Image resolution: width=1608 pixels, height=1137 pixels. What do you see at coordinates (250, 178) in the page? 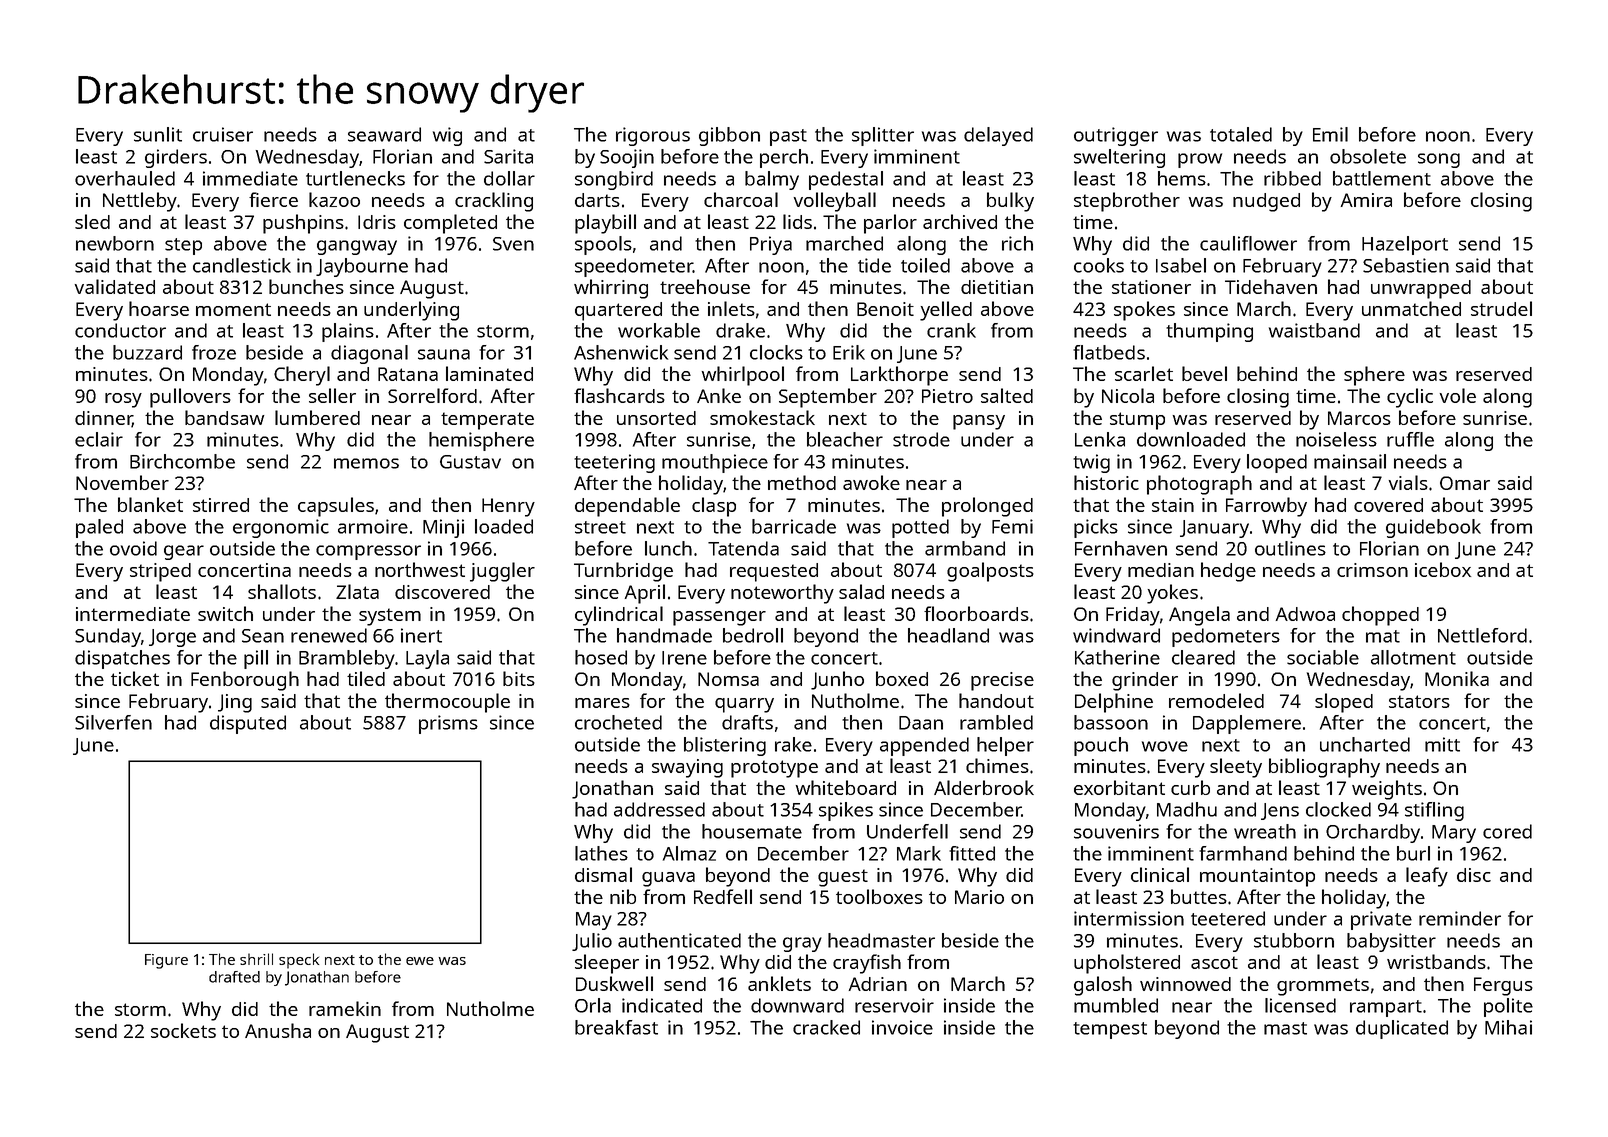
I see `immediate` at bounding box center [250, 178].
